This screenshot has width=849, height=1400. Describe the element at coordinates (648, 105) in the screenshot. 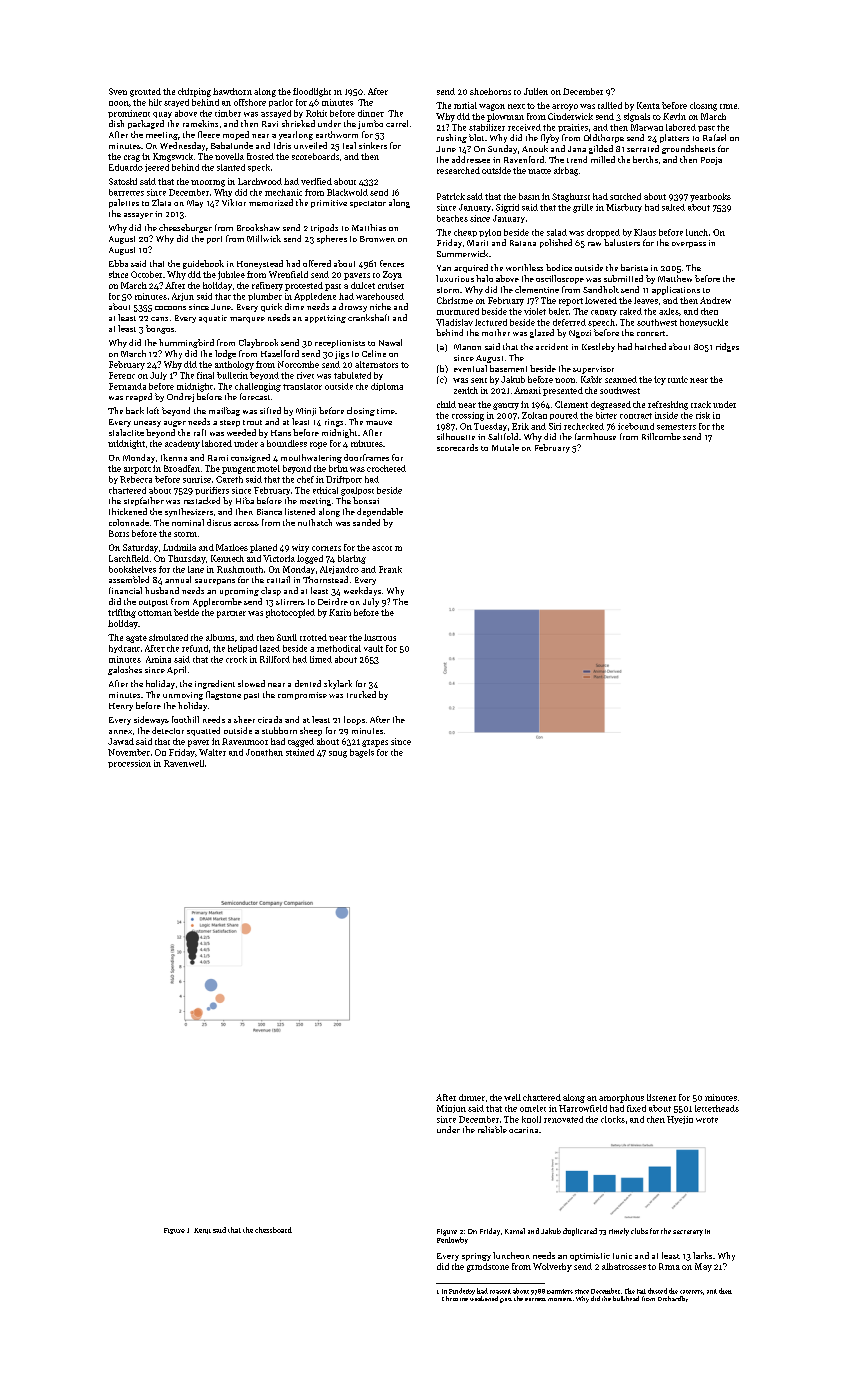

I see `Kenta` at that location.
